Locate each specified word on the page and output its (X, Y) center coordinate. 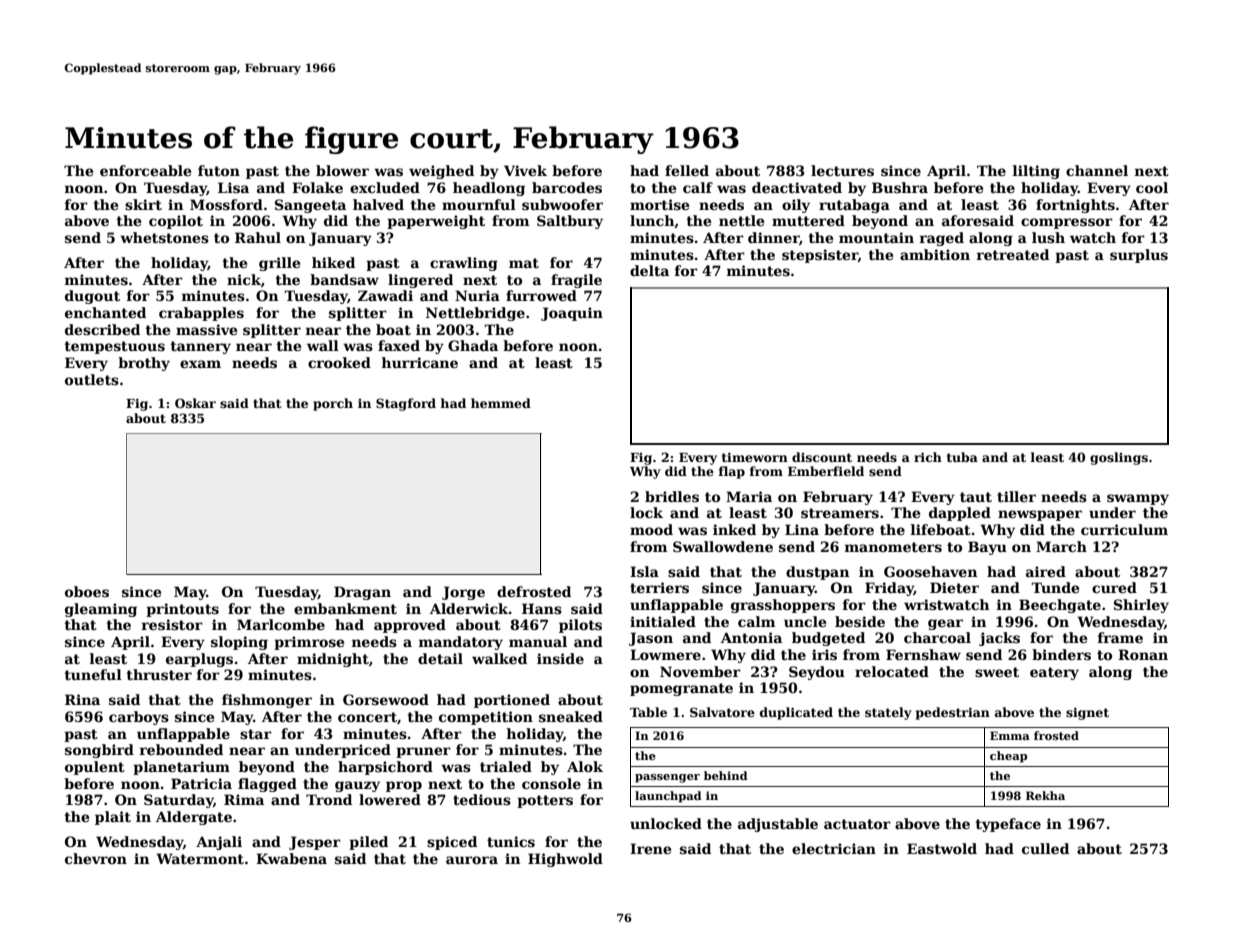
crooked (339, 362)
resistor (172, 624)
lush (1048, 237)
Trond (329, 799)
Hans (542, 608)
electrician (834, 848)
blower (342, 170)
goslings (1119, 458)
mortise (659, 204)
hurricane (420, 362)
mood (651, 529)
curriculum (1124, 529)
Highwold (565, 860)
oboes (87, 591)
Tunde (1055, 587)
